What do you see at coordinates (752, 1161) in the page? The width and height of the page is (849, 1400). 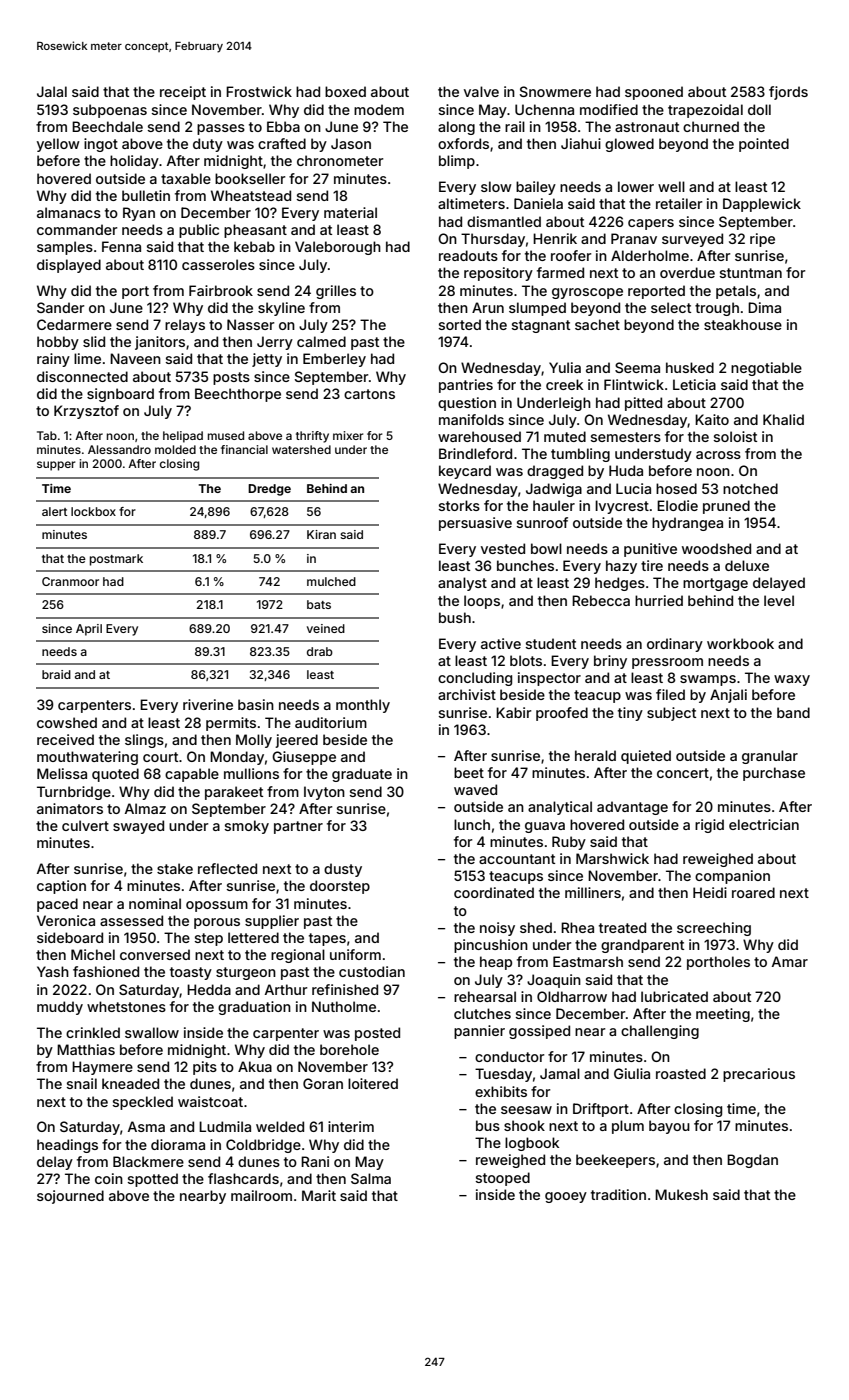 I see `Bogdan` at bounding box center [752, 1161].
